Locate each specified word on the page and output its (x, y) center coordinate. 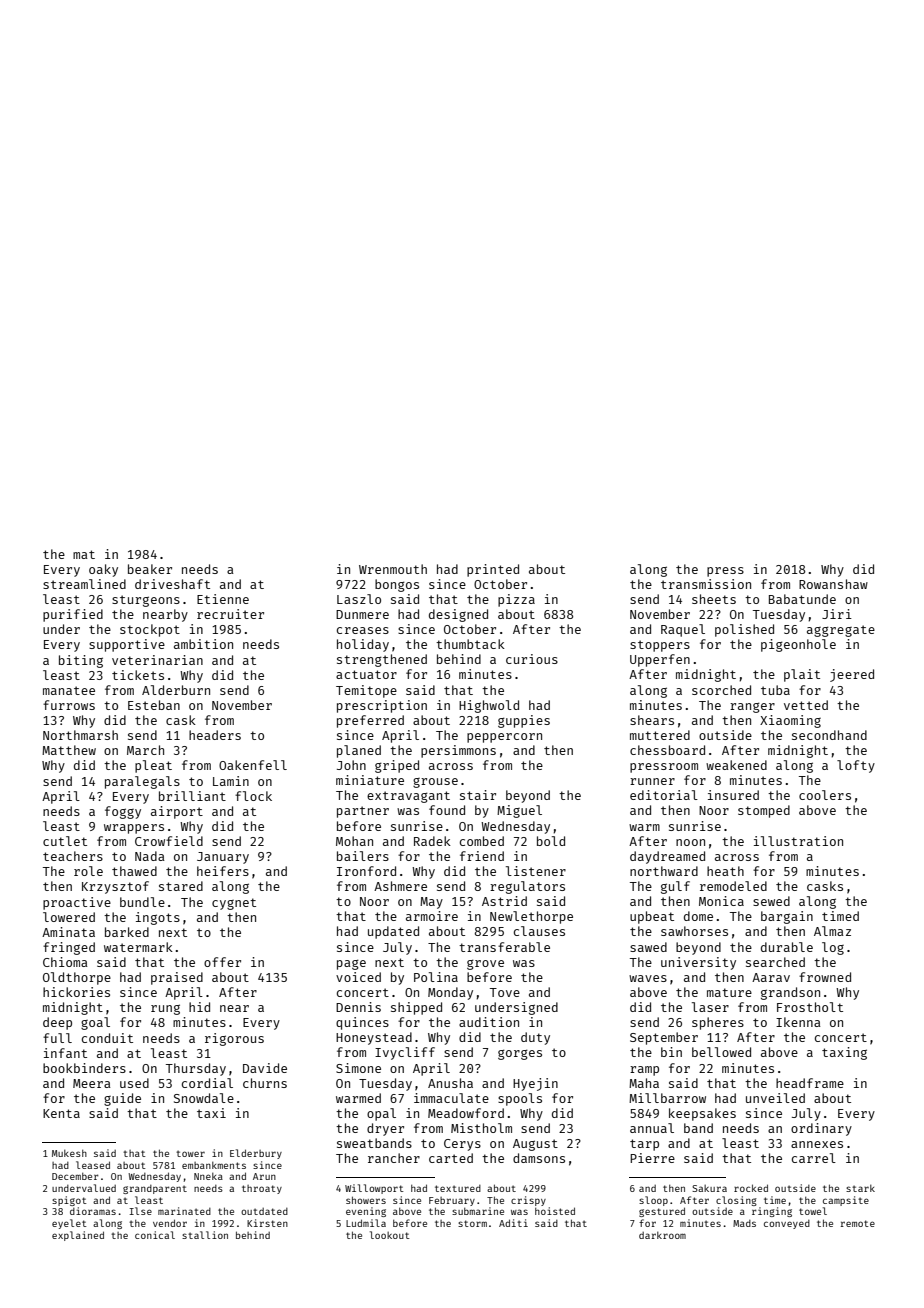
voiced (358, 977)
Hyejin (535, 1084)
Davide (265, 1068)
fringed (69, 948)
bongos (397, 585)
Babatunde (802, 599)
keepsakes (702, 1114)
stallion (205, 1235)
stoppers (660, 646)
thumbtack (470, 644)
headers (215, 735)
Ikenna (798, 1022)
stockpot (150, 630)
